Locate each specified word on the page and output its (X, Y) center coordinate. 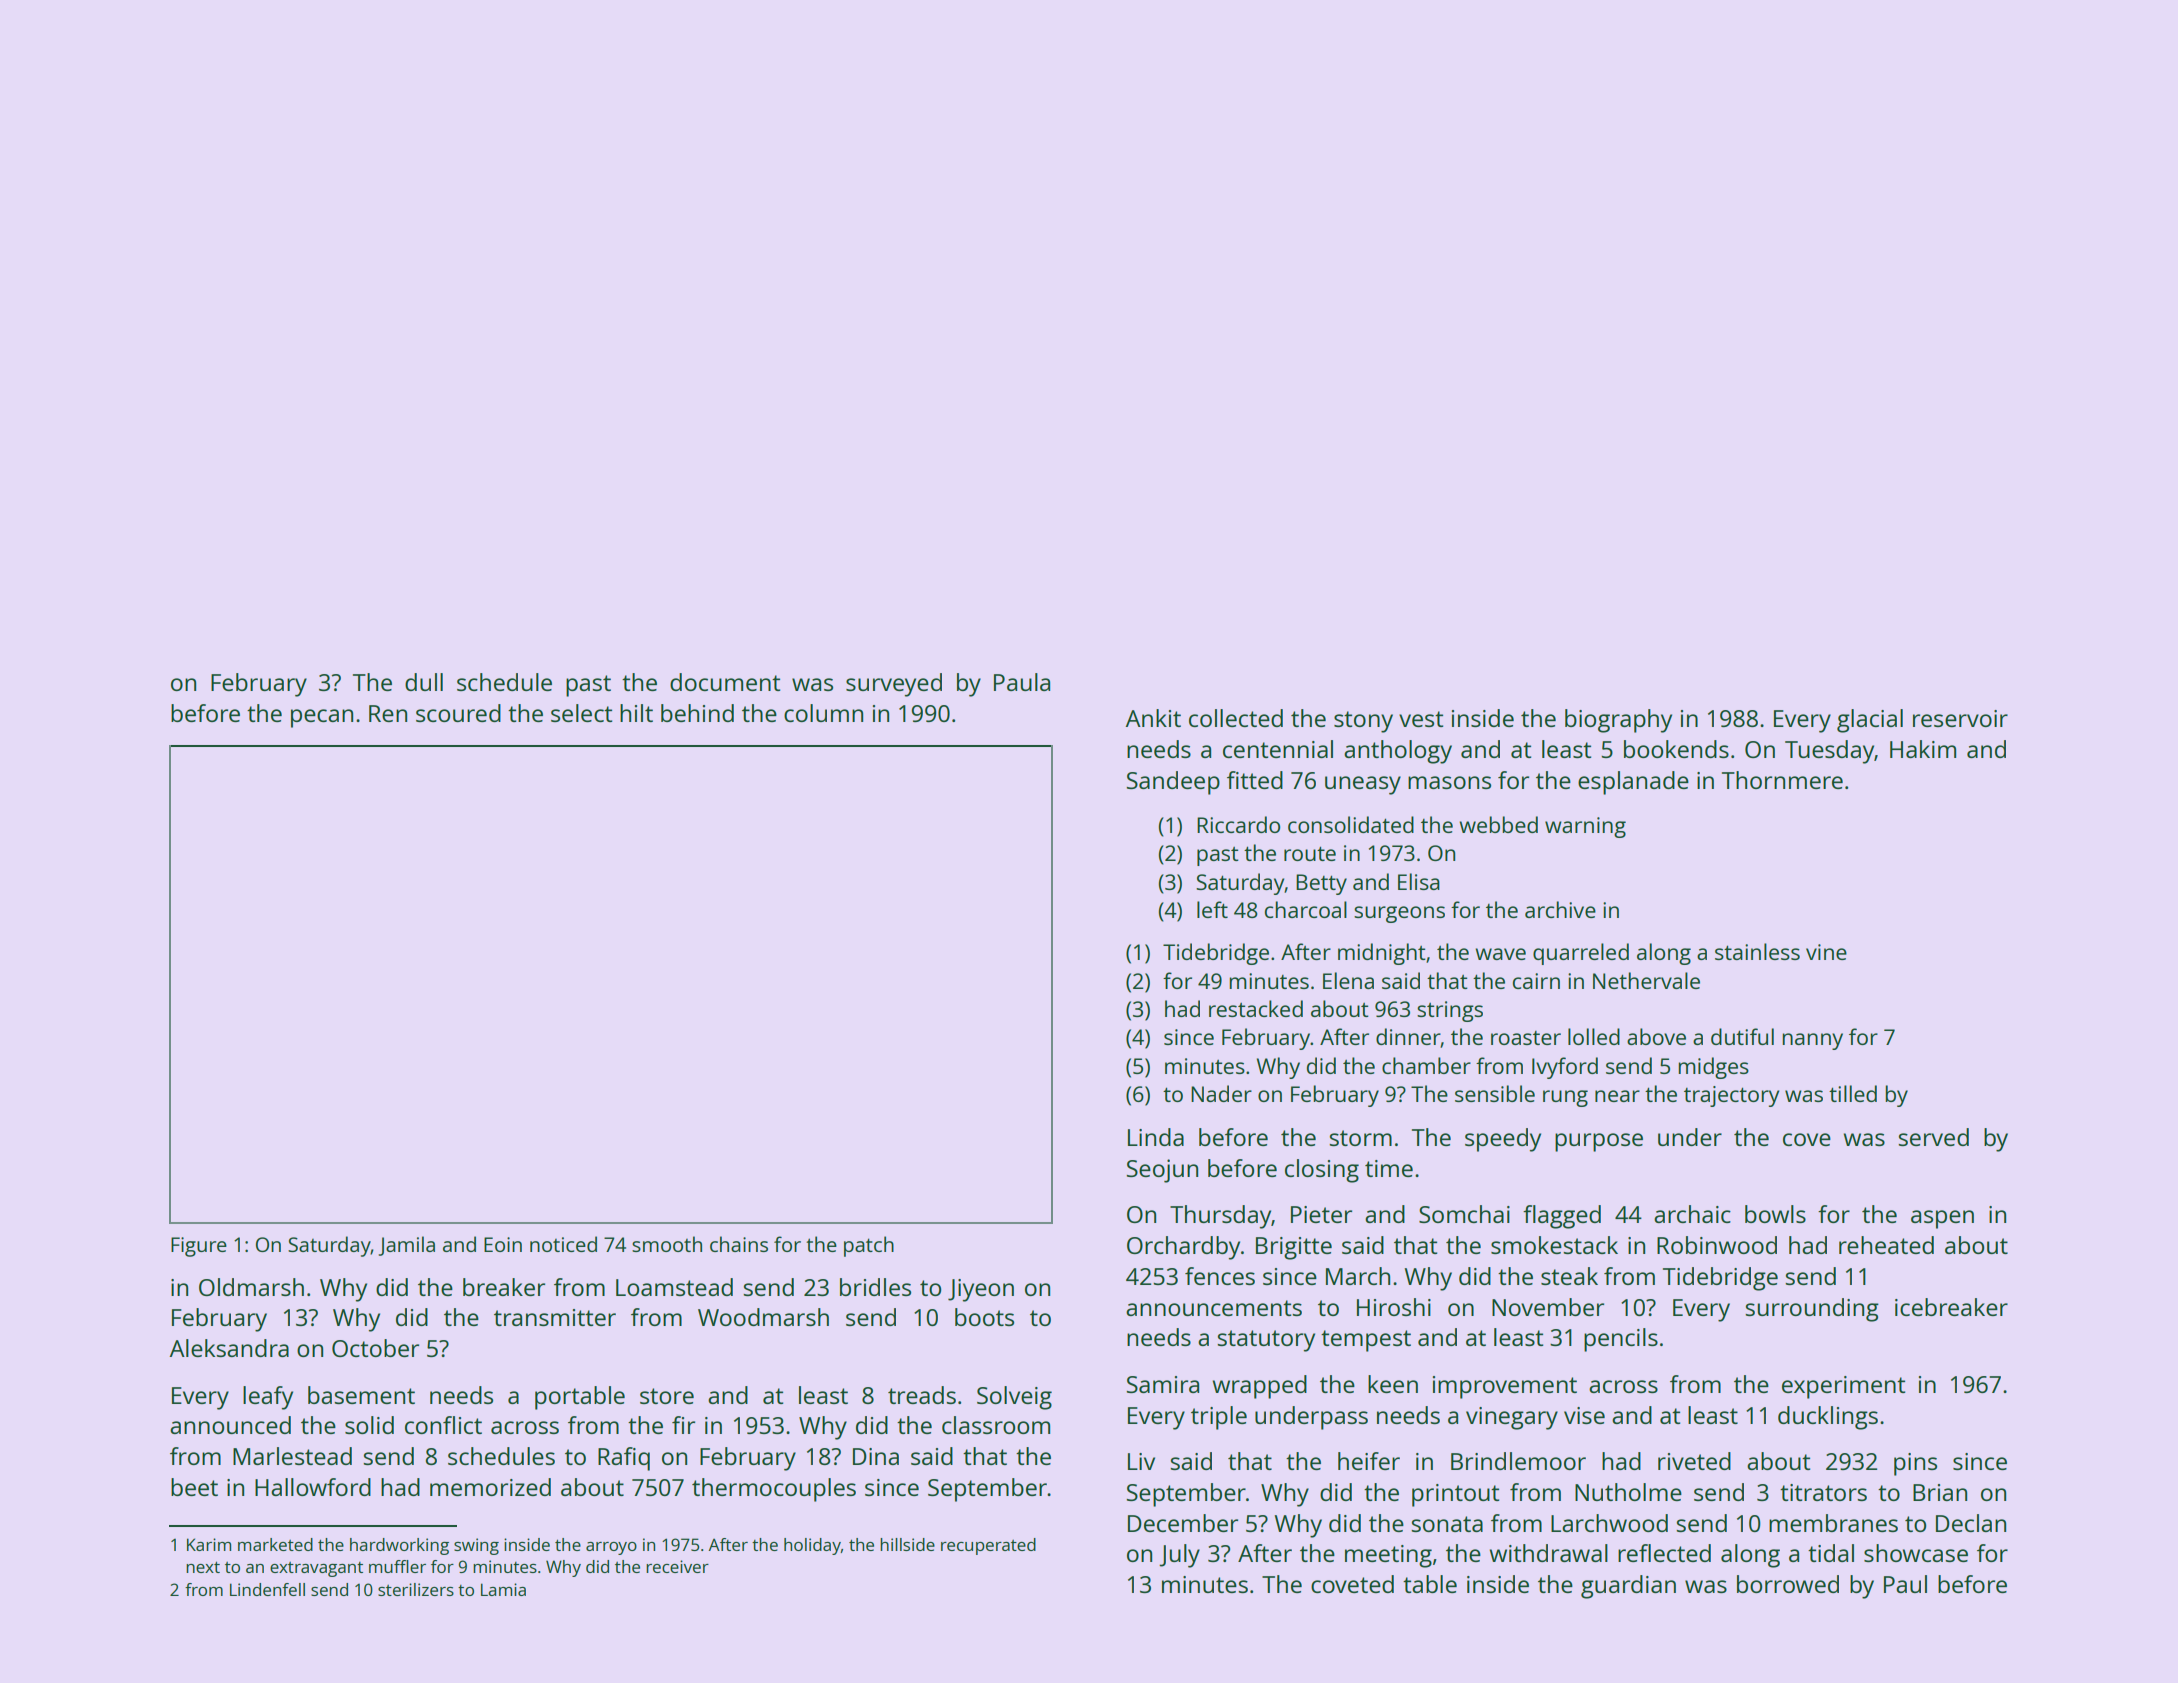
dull (424, 682)
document (725, 682)
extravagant (316, 1569)
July (1179, 1556)
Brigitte (1294, 1248)
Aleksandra (229, 1348)
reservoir (1960, 718)
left (1212, 909)
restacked (1256, 1008)
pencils (1621, 1340)
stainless (1757, 951)
